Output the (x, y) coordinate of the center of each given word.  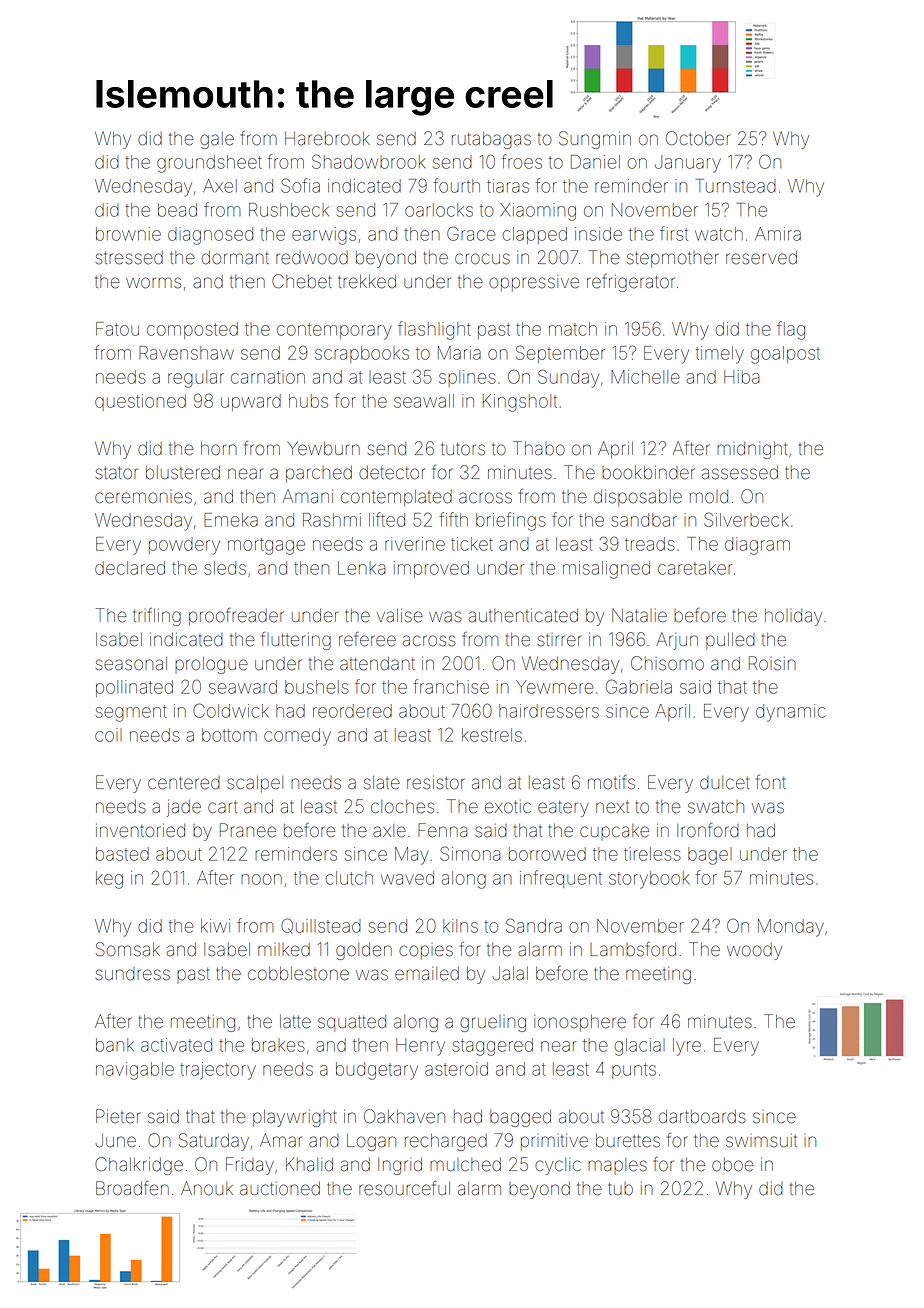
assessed (740, 473)
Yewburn (323, 448)
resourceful (404, 1188)
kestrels (492, 735)
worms (153, 283)
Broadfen (132, 1188)
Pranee (248, 830)
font (771, 782)
